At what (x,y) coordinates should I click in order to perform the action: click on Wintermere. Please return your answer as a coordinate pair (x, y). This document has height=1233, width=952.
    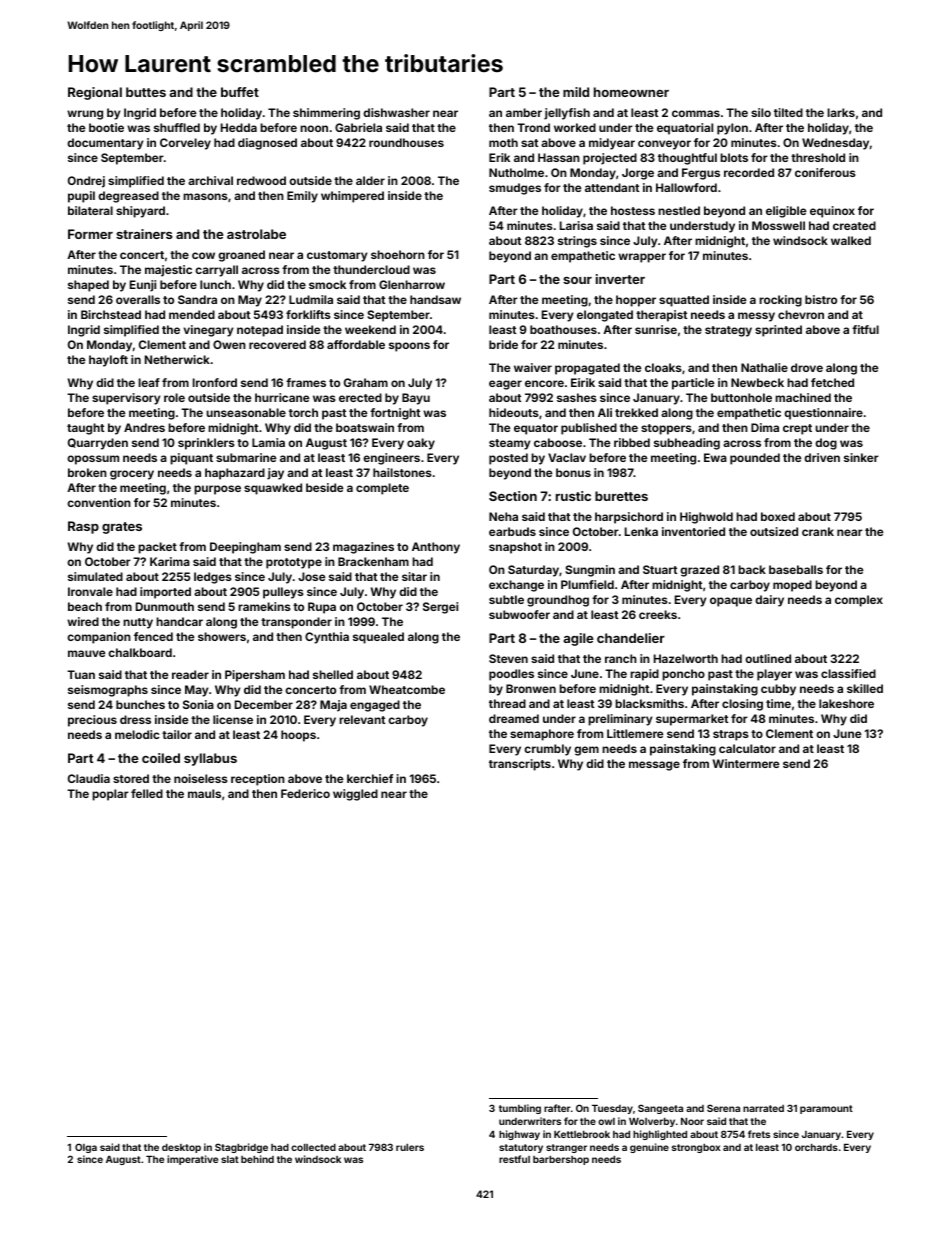
    Looking at the image, I should click on (746, 763).
